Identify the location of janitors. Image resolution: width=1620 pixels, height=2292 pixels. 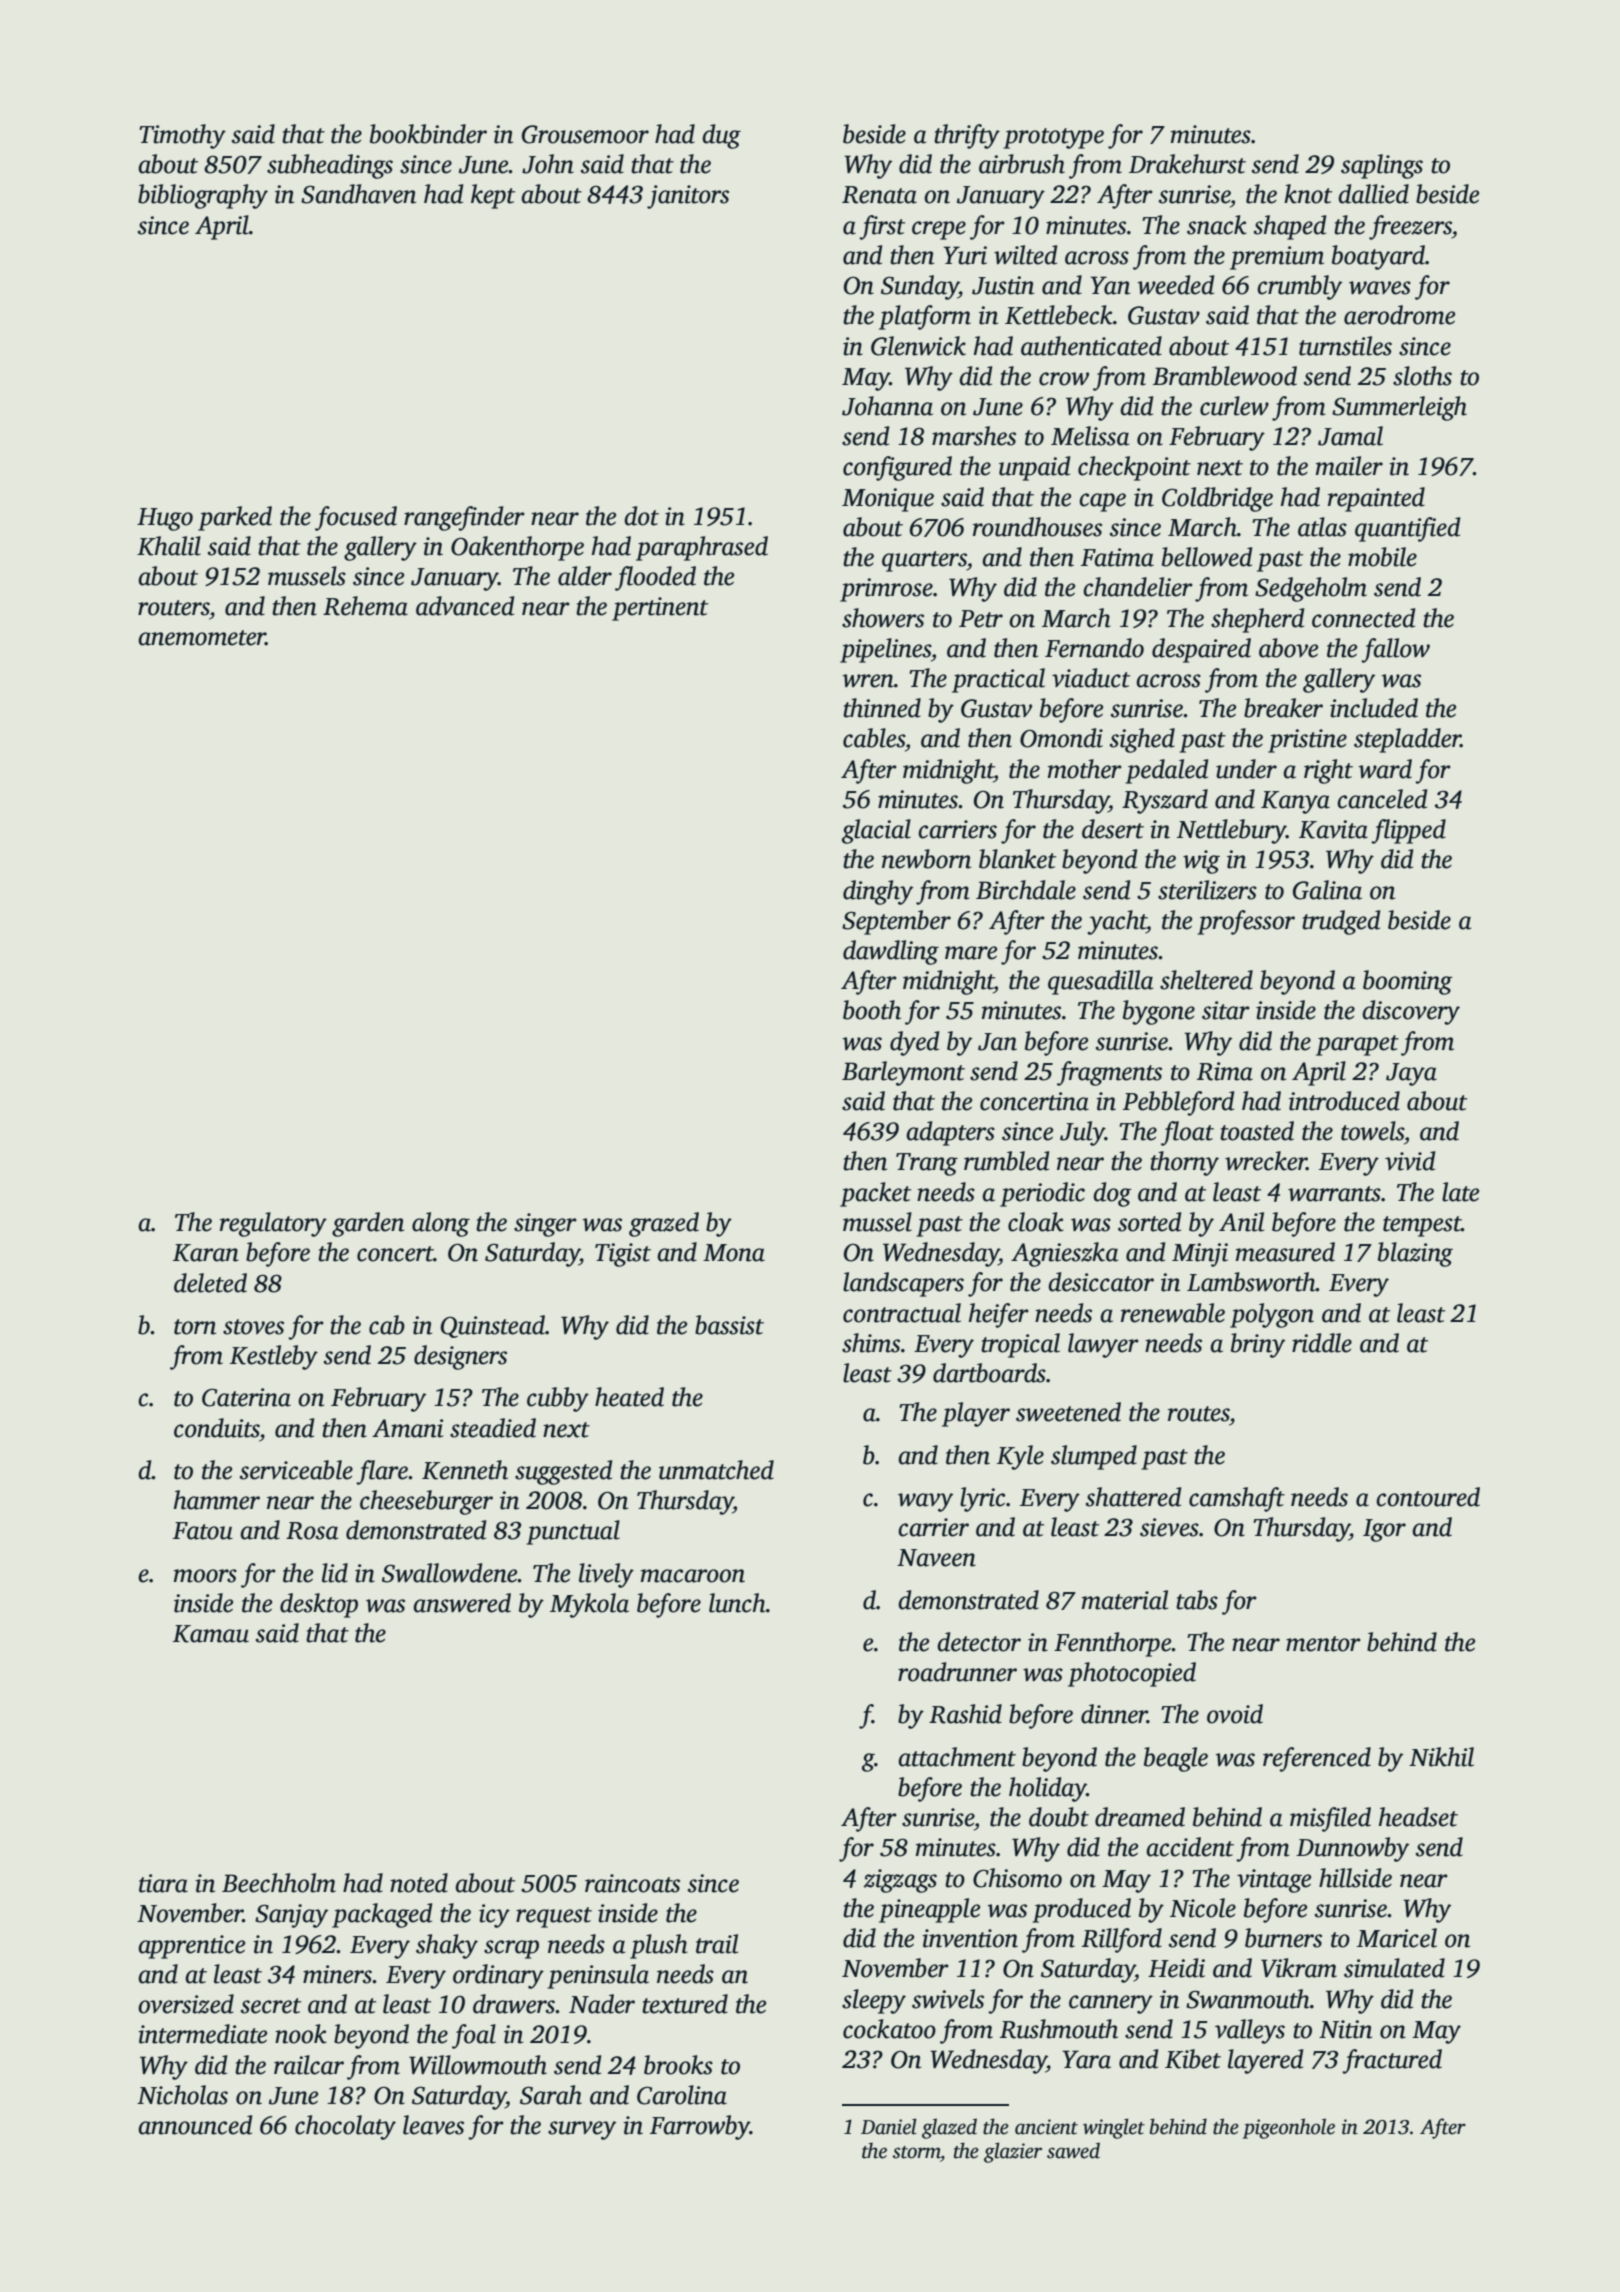
(688, 197).
